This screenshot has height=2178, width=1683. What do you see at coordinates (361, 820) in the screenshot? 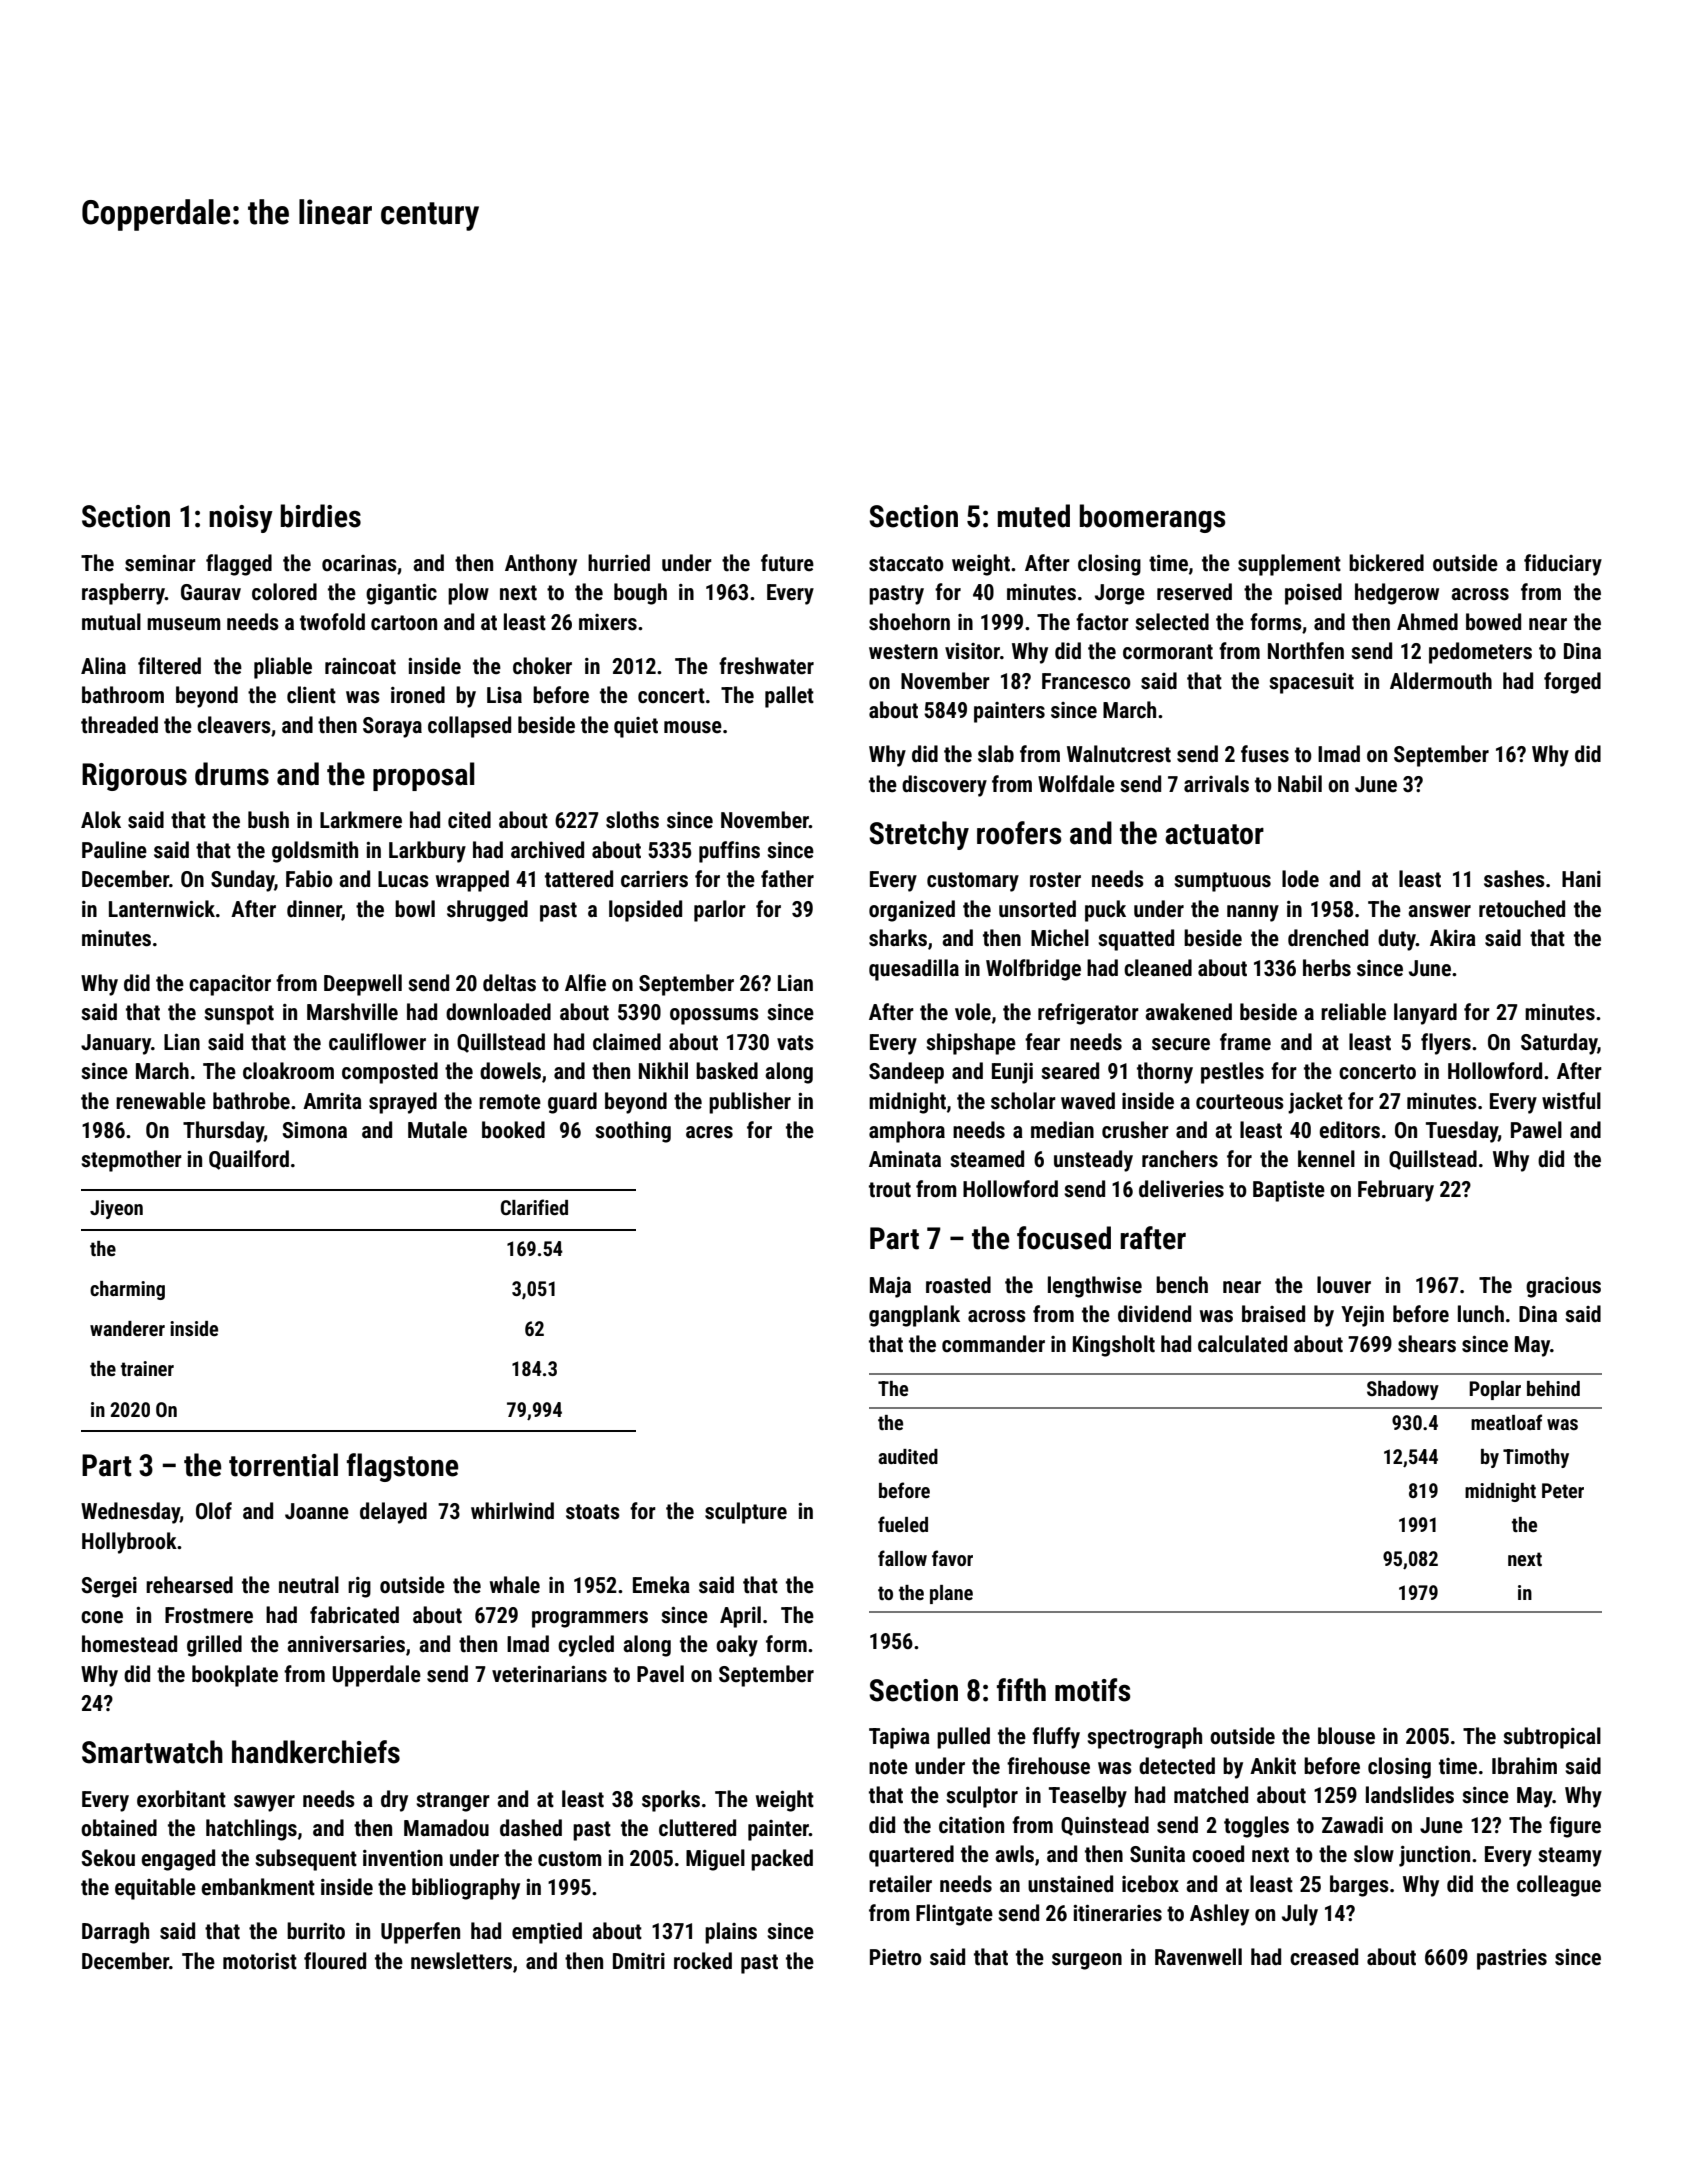
I see `Larkmere` at bounding box center [361, 820].
